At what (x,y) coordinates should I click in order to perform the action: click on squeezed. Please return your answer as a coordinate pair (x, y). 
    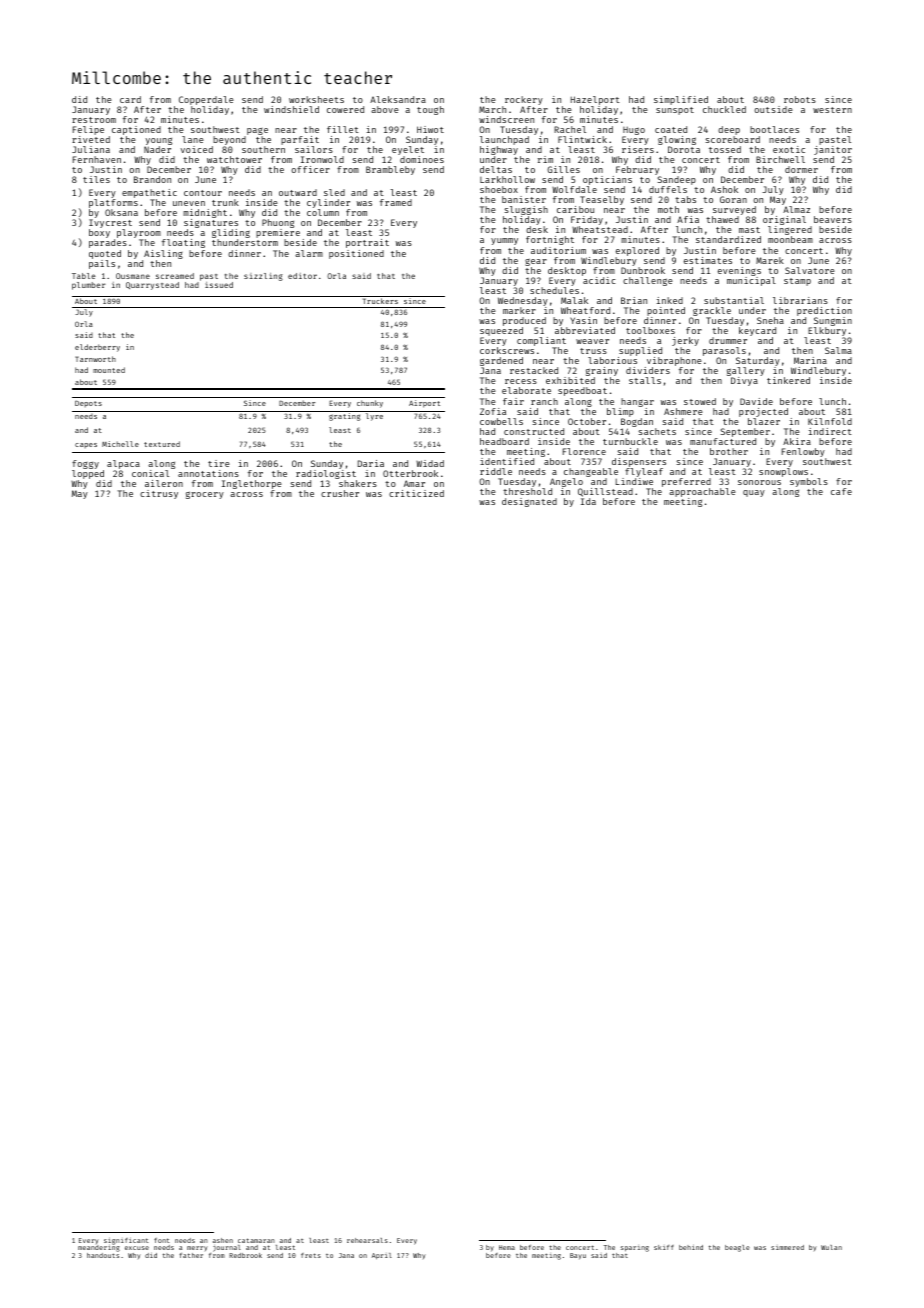
    Looking at the image, I should click on (501, 331).
